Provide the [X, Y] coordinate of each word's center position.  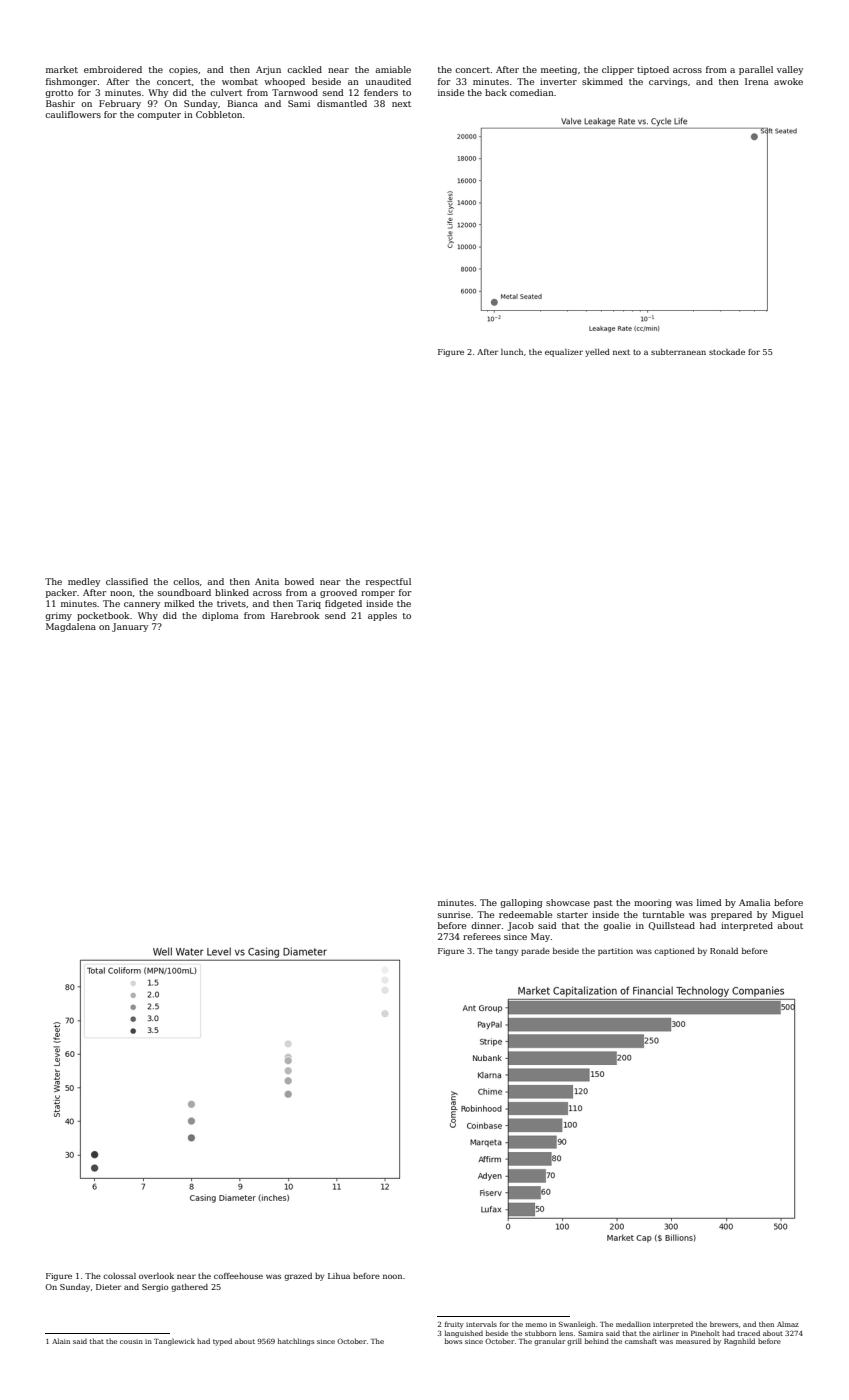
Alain [61, 1341]
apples [382, 616]
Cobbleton [219, 114]
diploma [220, 616]
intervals [481, 1324]
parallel [756, 70]
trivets [231, 603]
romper [378, 594]
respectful [388, 582]
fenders [381, 92]
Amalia [754, 902]
